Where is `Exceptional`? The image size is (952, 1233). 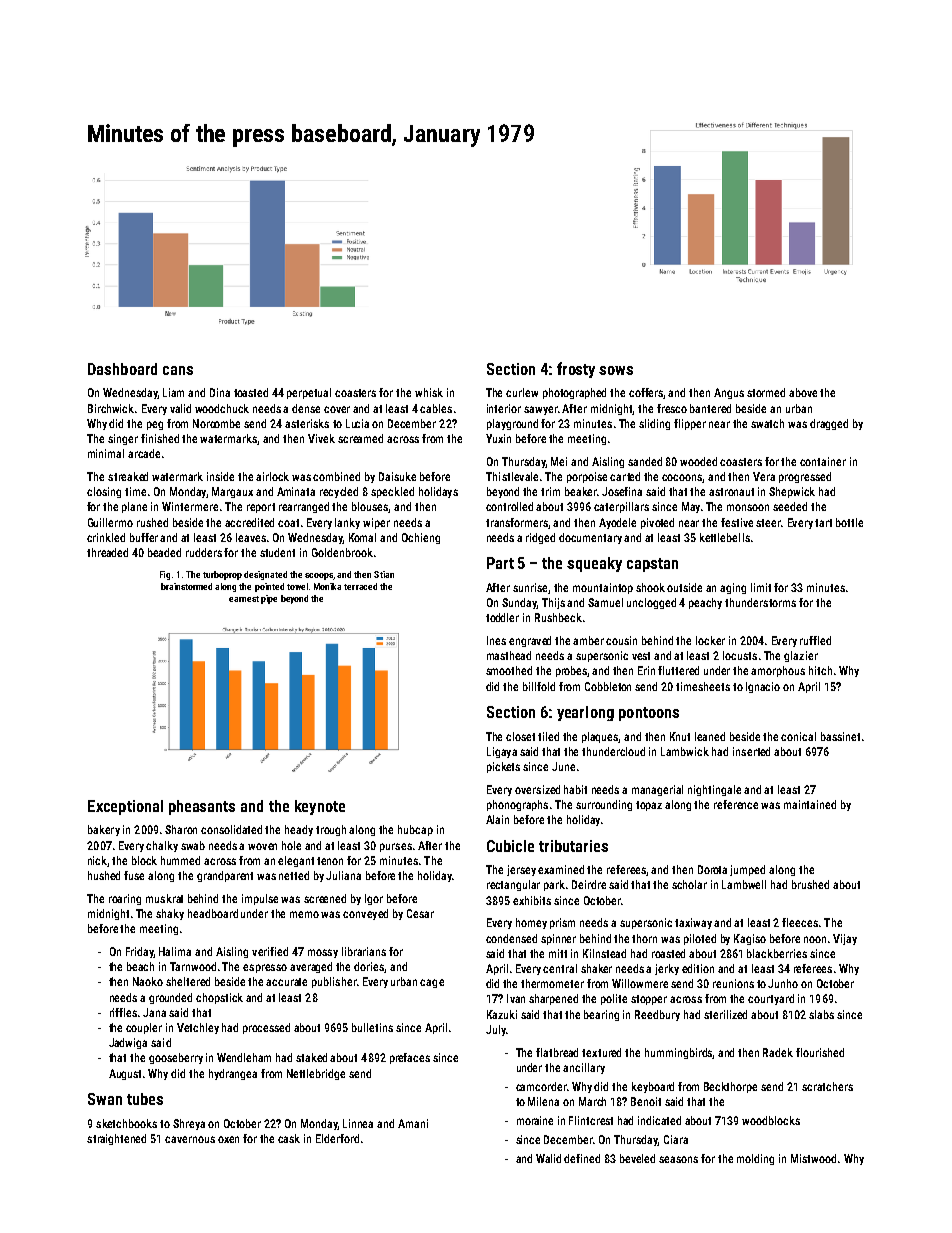
Exceptional is located at coordinates (125, 807).
